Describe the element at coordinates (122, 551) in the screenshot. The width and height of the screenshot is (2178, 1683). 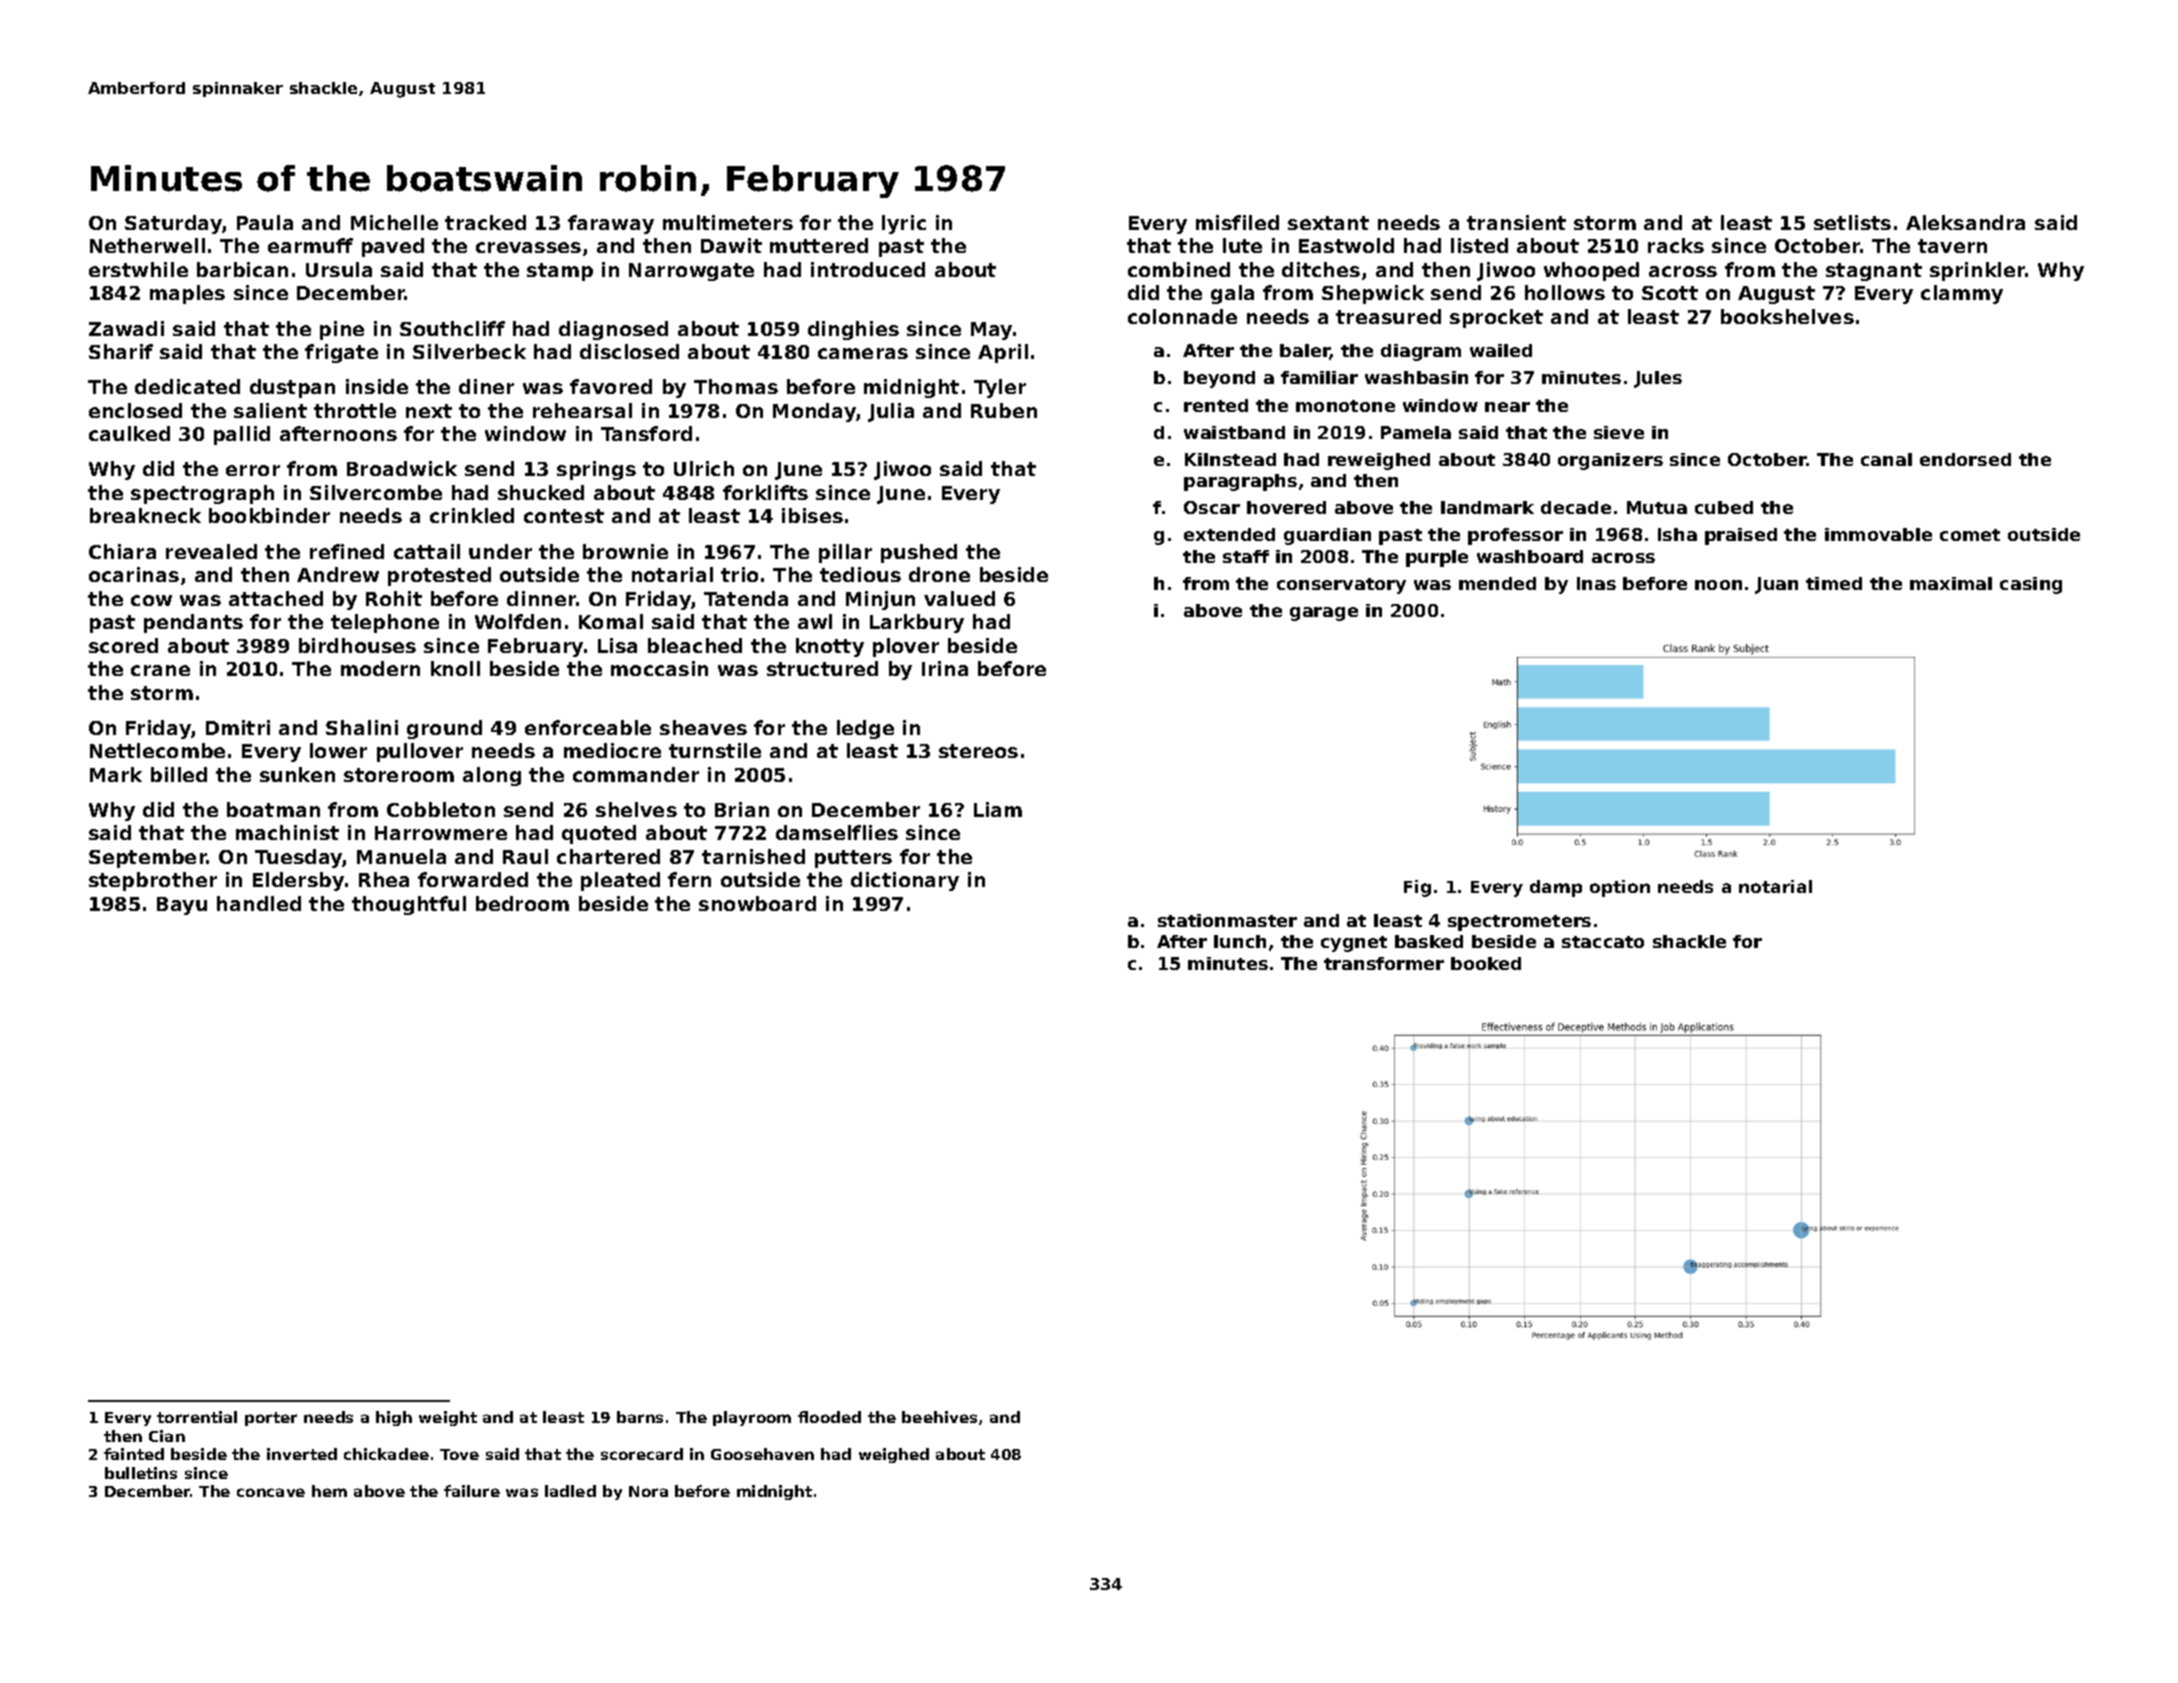
I see `Chiara` at that location.
